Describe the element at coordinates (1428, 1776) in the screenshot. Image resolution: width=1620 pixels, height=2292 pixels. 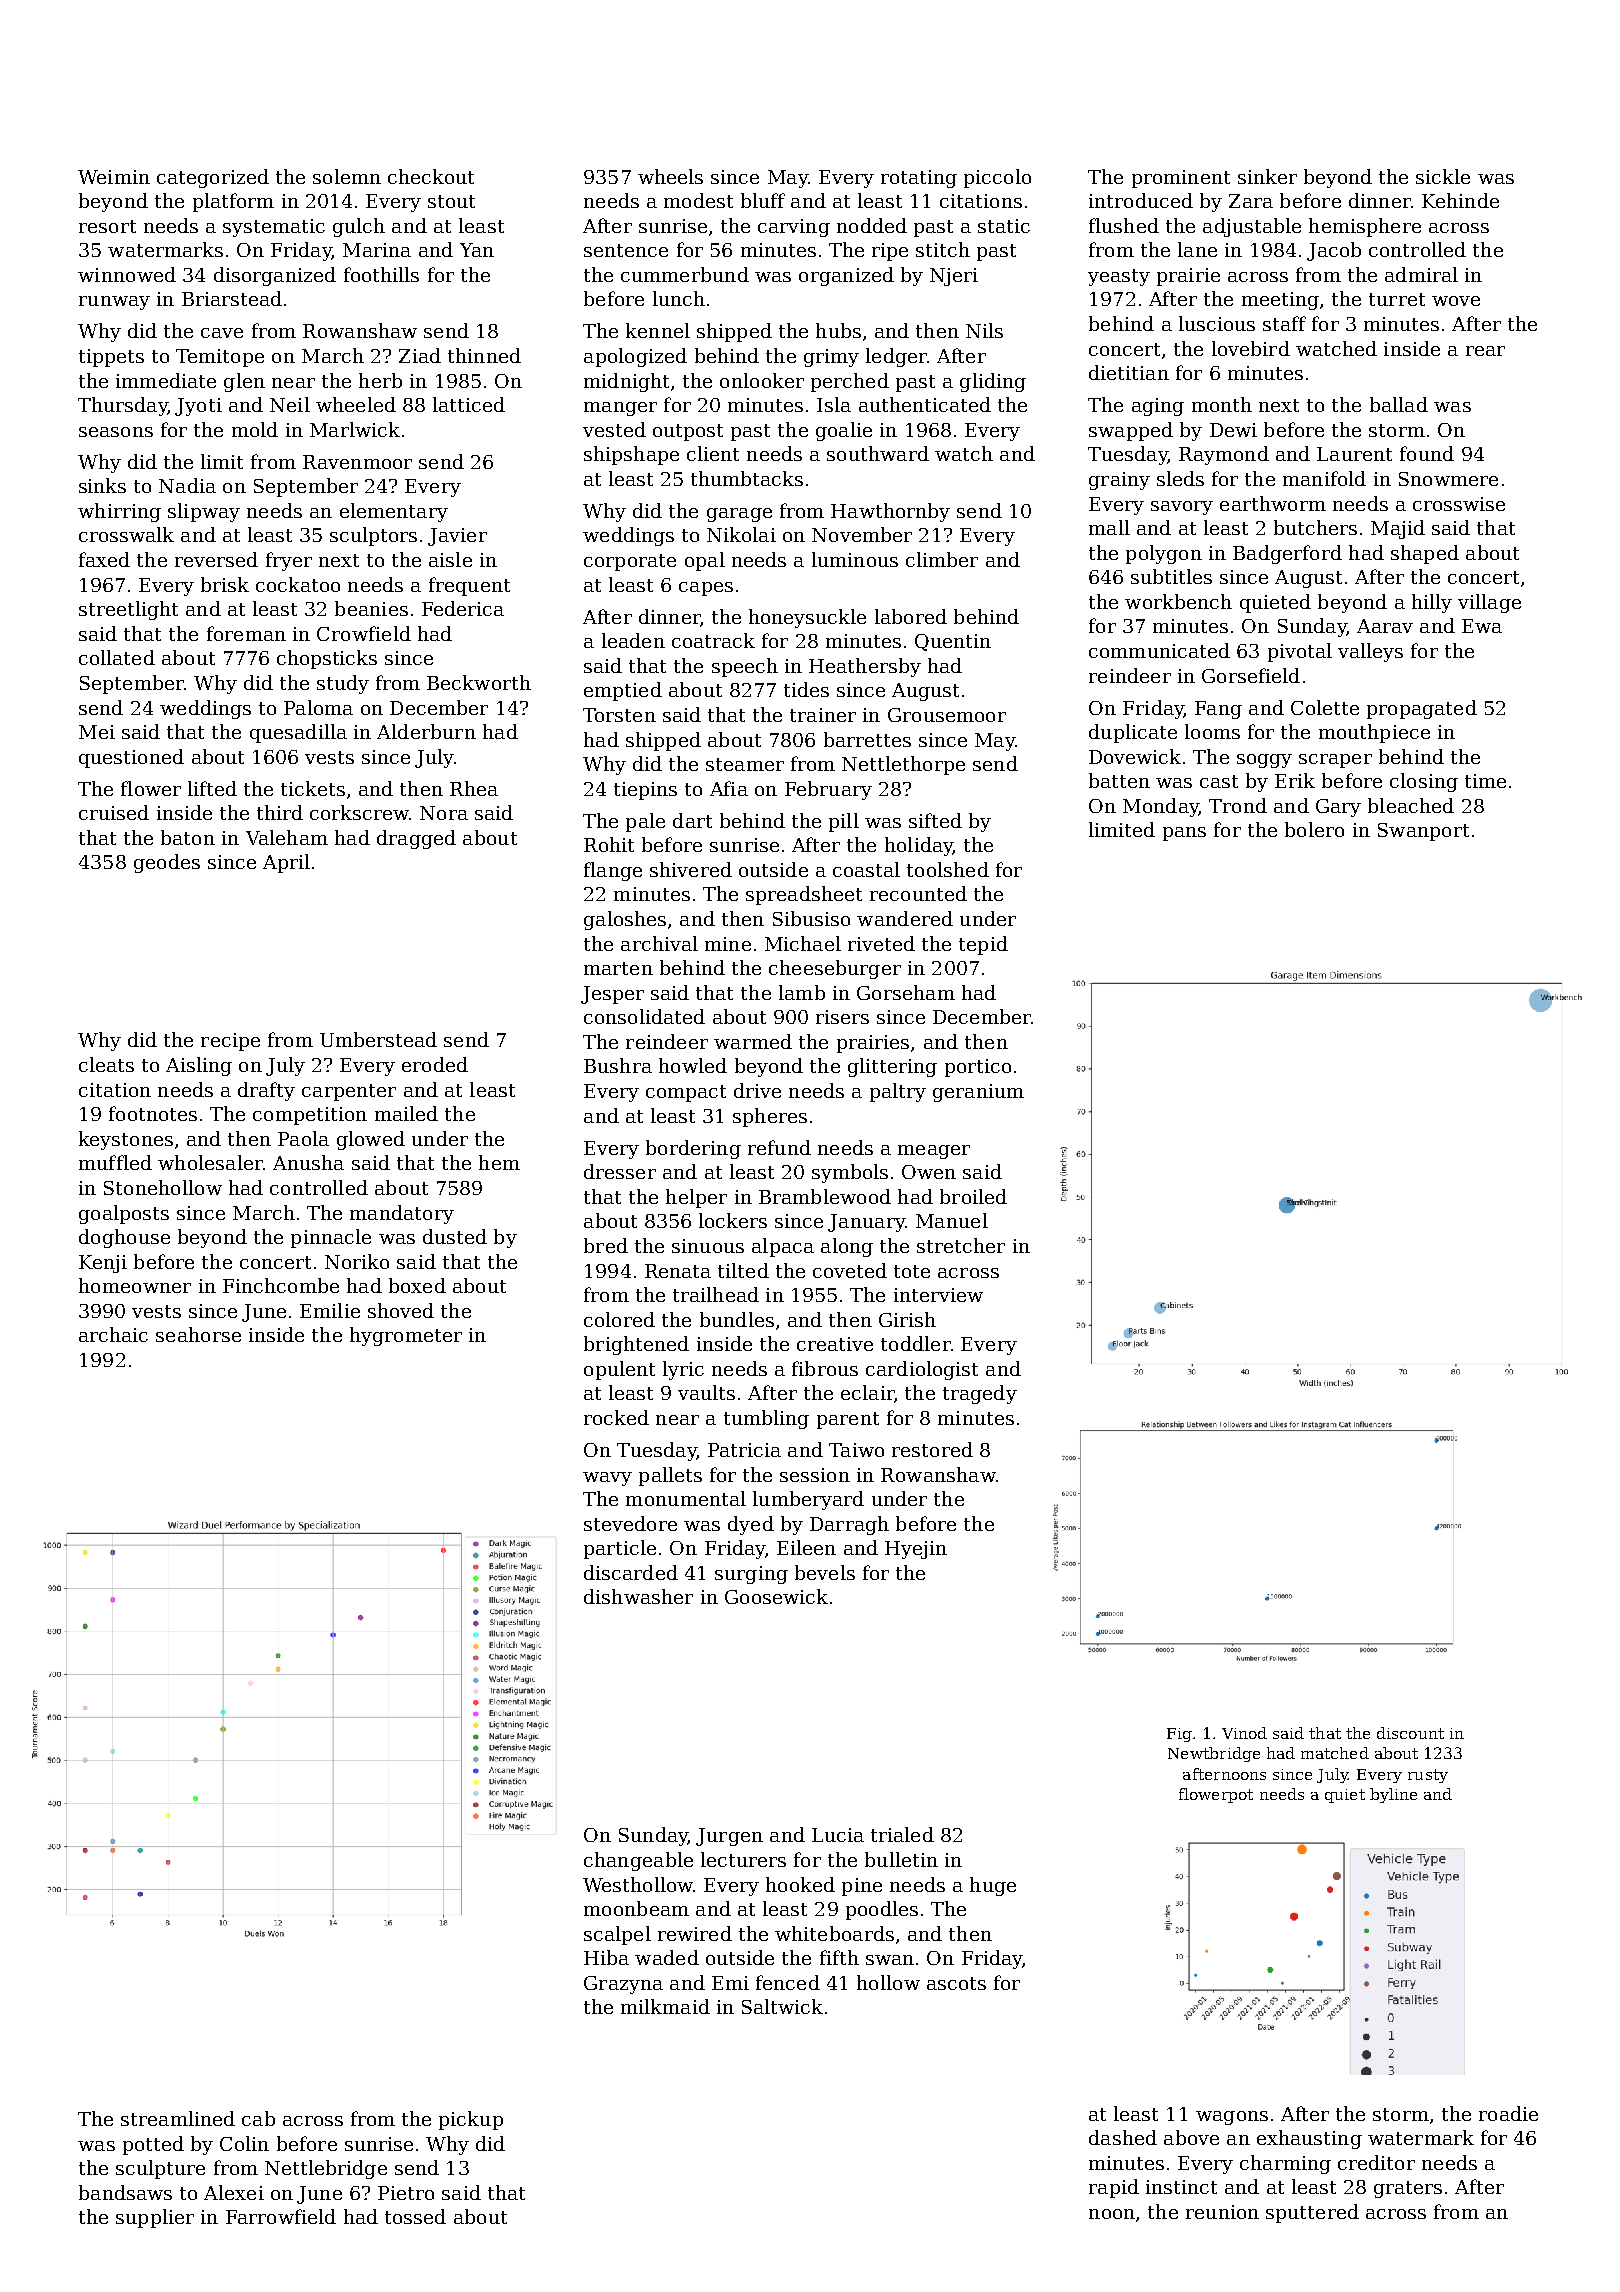
I see `rusty` at that location.
